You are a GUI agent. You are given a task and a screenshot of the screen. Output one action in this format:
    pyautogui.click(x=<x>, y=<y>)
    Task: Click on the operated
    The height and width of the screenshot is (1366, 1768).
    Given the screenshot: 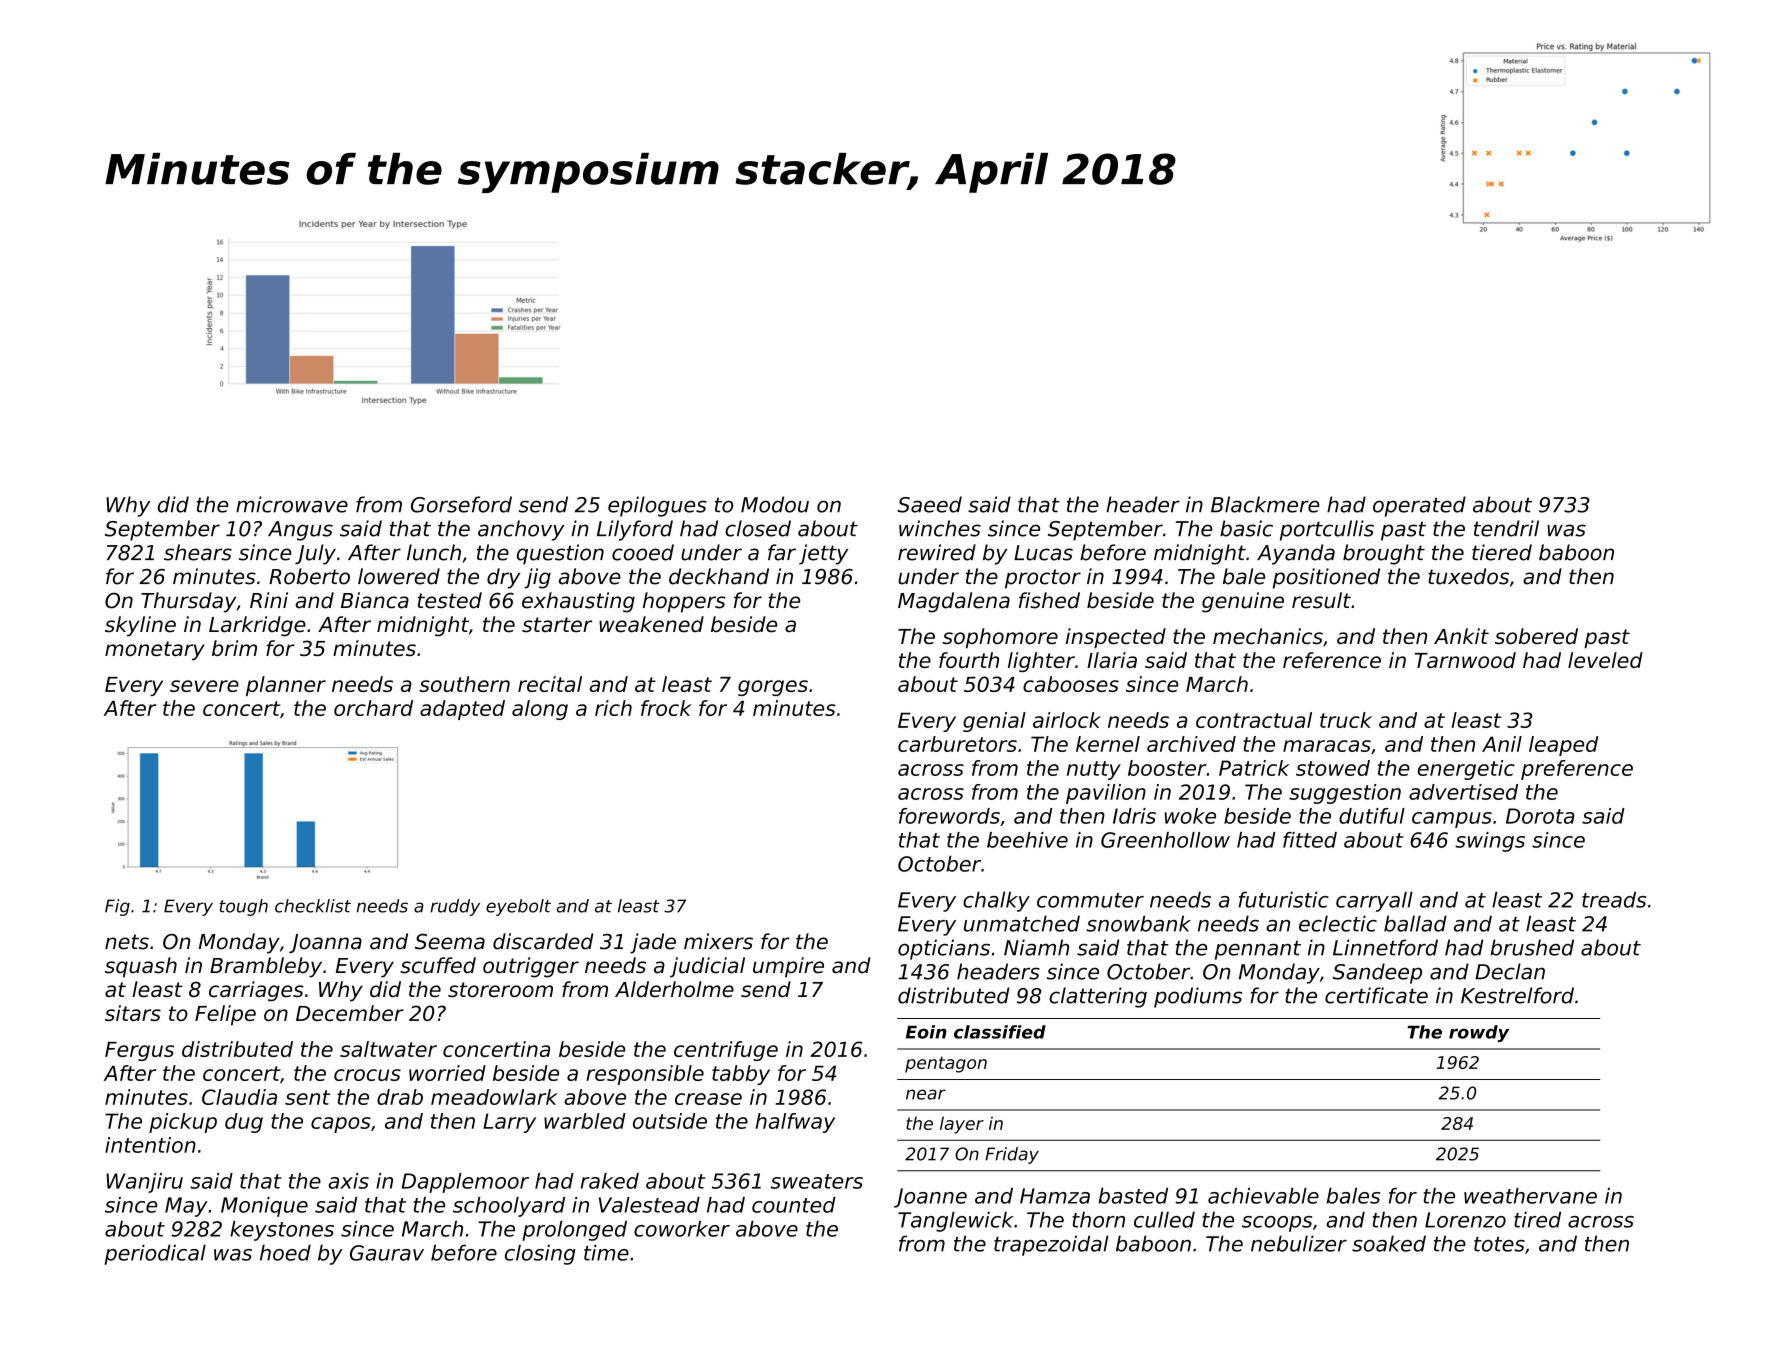 What is the action you would take?
    pyautogui.click(x=1419, y=506)
